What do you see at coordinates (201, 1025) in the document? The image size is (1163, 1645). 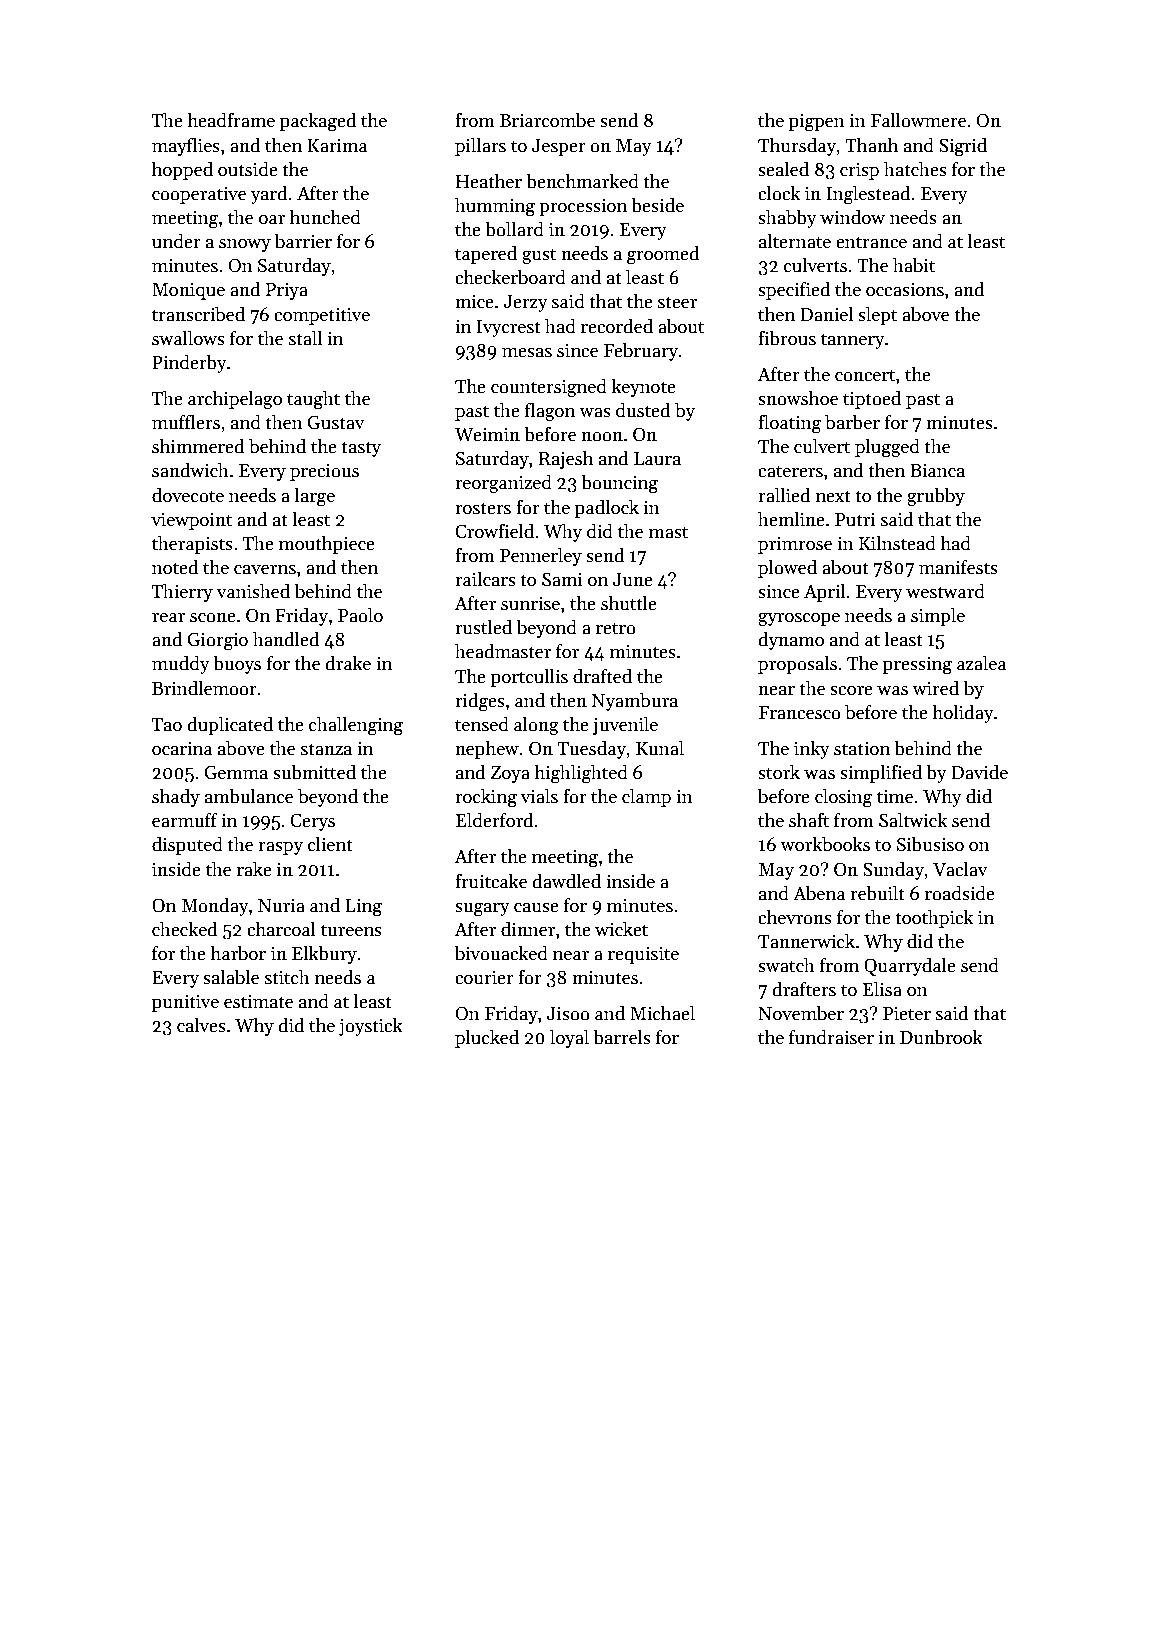 I see `calves` at bounding box center [201, 1025].
